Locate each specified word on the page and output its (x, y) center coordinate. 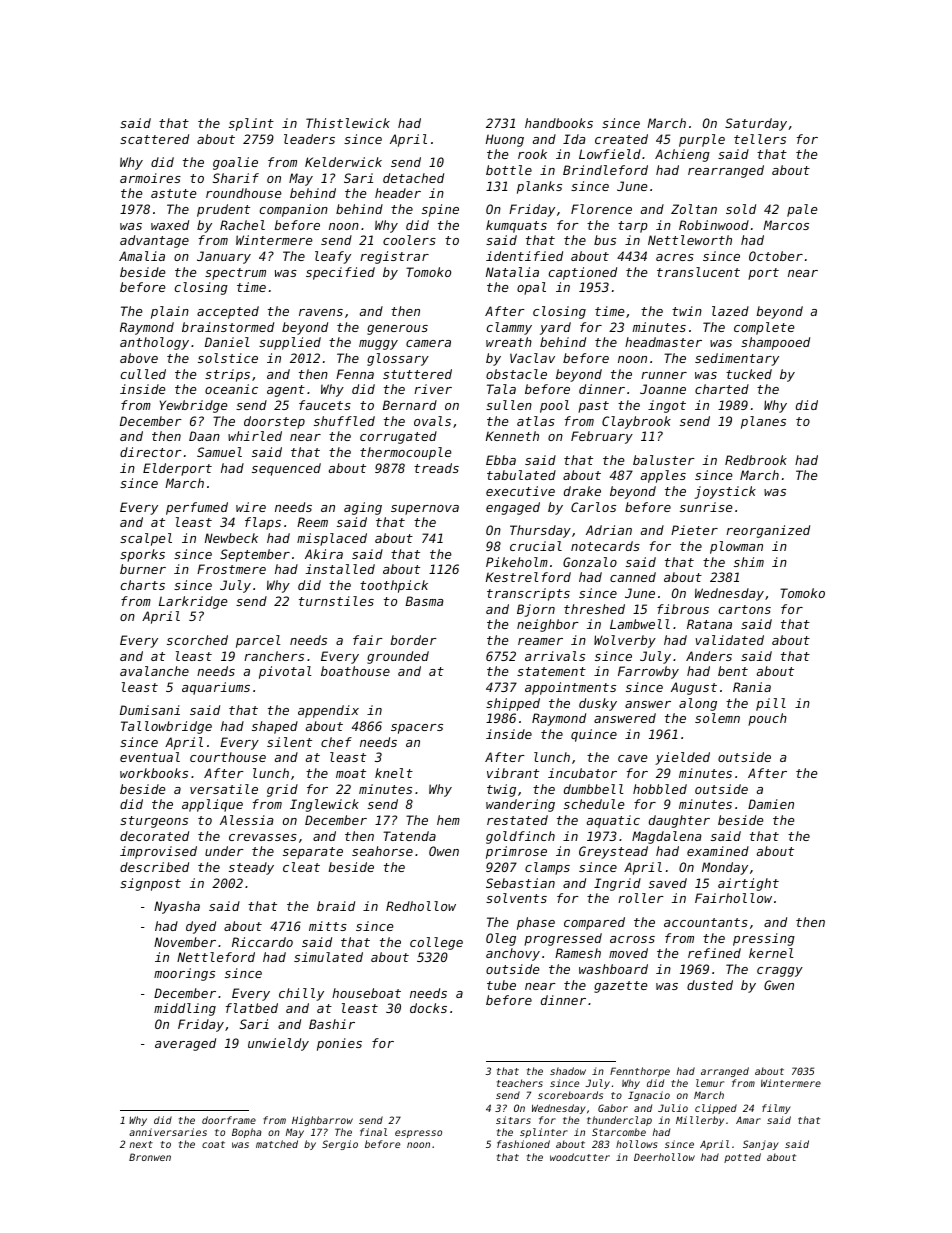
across (632, 939)
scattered (154, 139)
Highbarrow (322, 1121)
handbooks (559, 123)
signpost (150, 884)
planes (763, 422)
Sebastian (520, 883)
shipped (513, 704)
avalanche (154, 671)
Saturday (756, 124)
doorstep (274, 422)
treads (436, 468)
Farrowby (648, 672)
